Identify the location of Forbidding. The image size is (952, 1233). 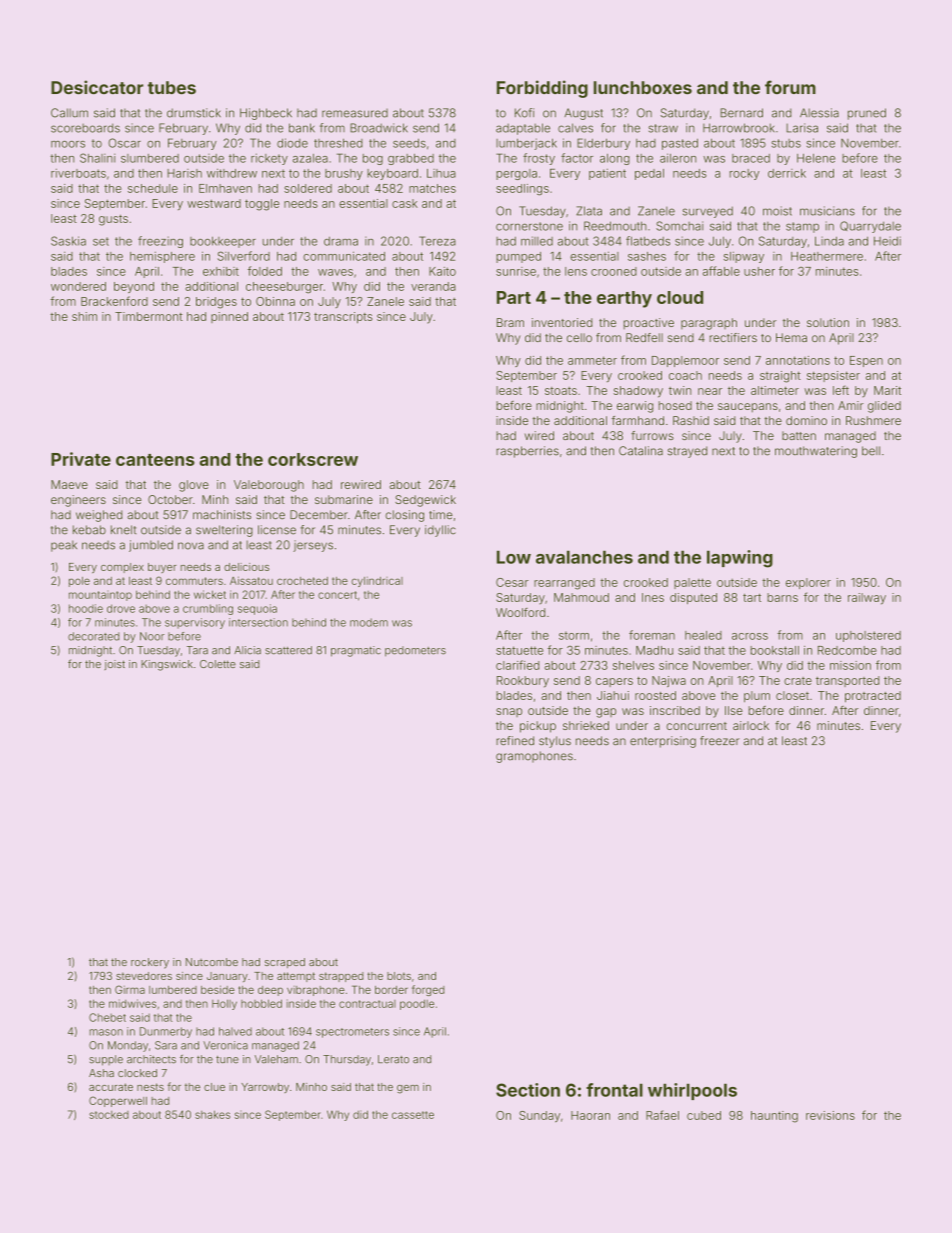
(542, 89).
